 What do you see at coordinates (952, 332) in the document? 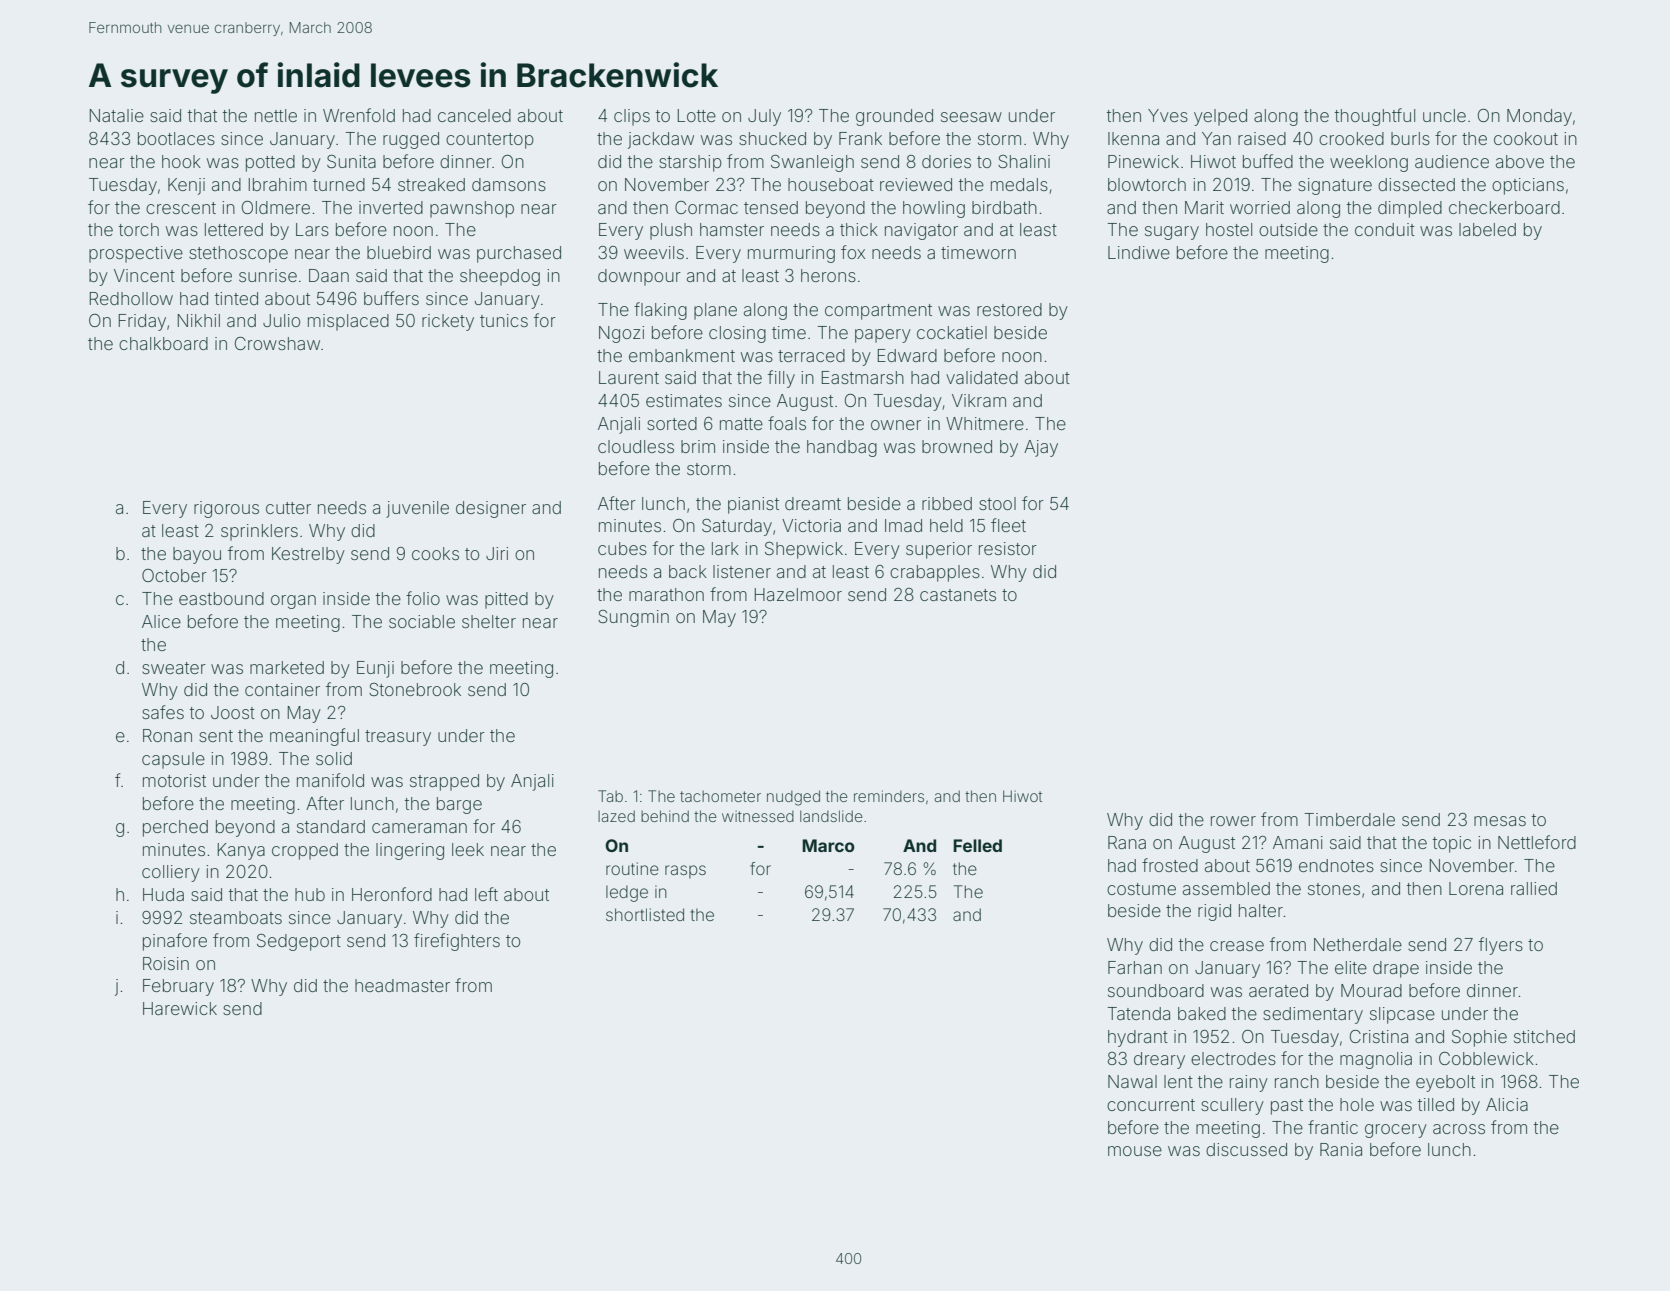
I see `cockatiel` at bounding box center [952, 332].
